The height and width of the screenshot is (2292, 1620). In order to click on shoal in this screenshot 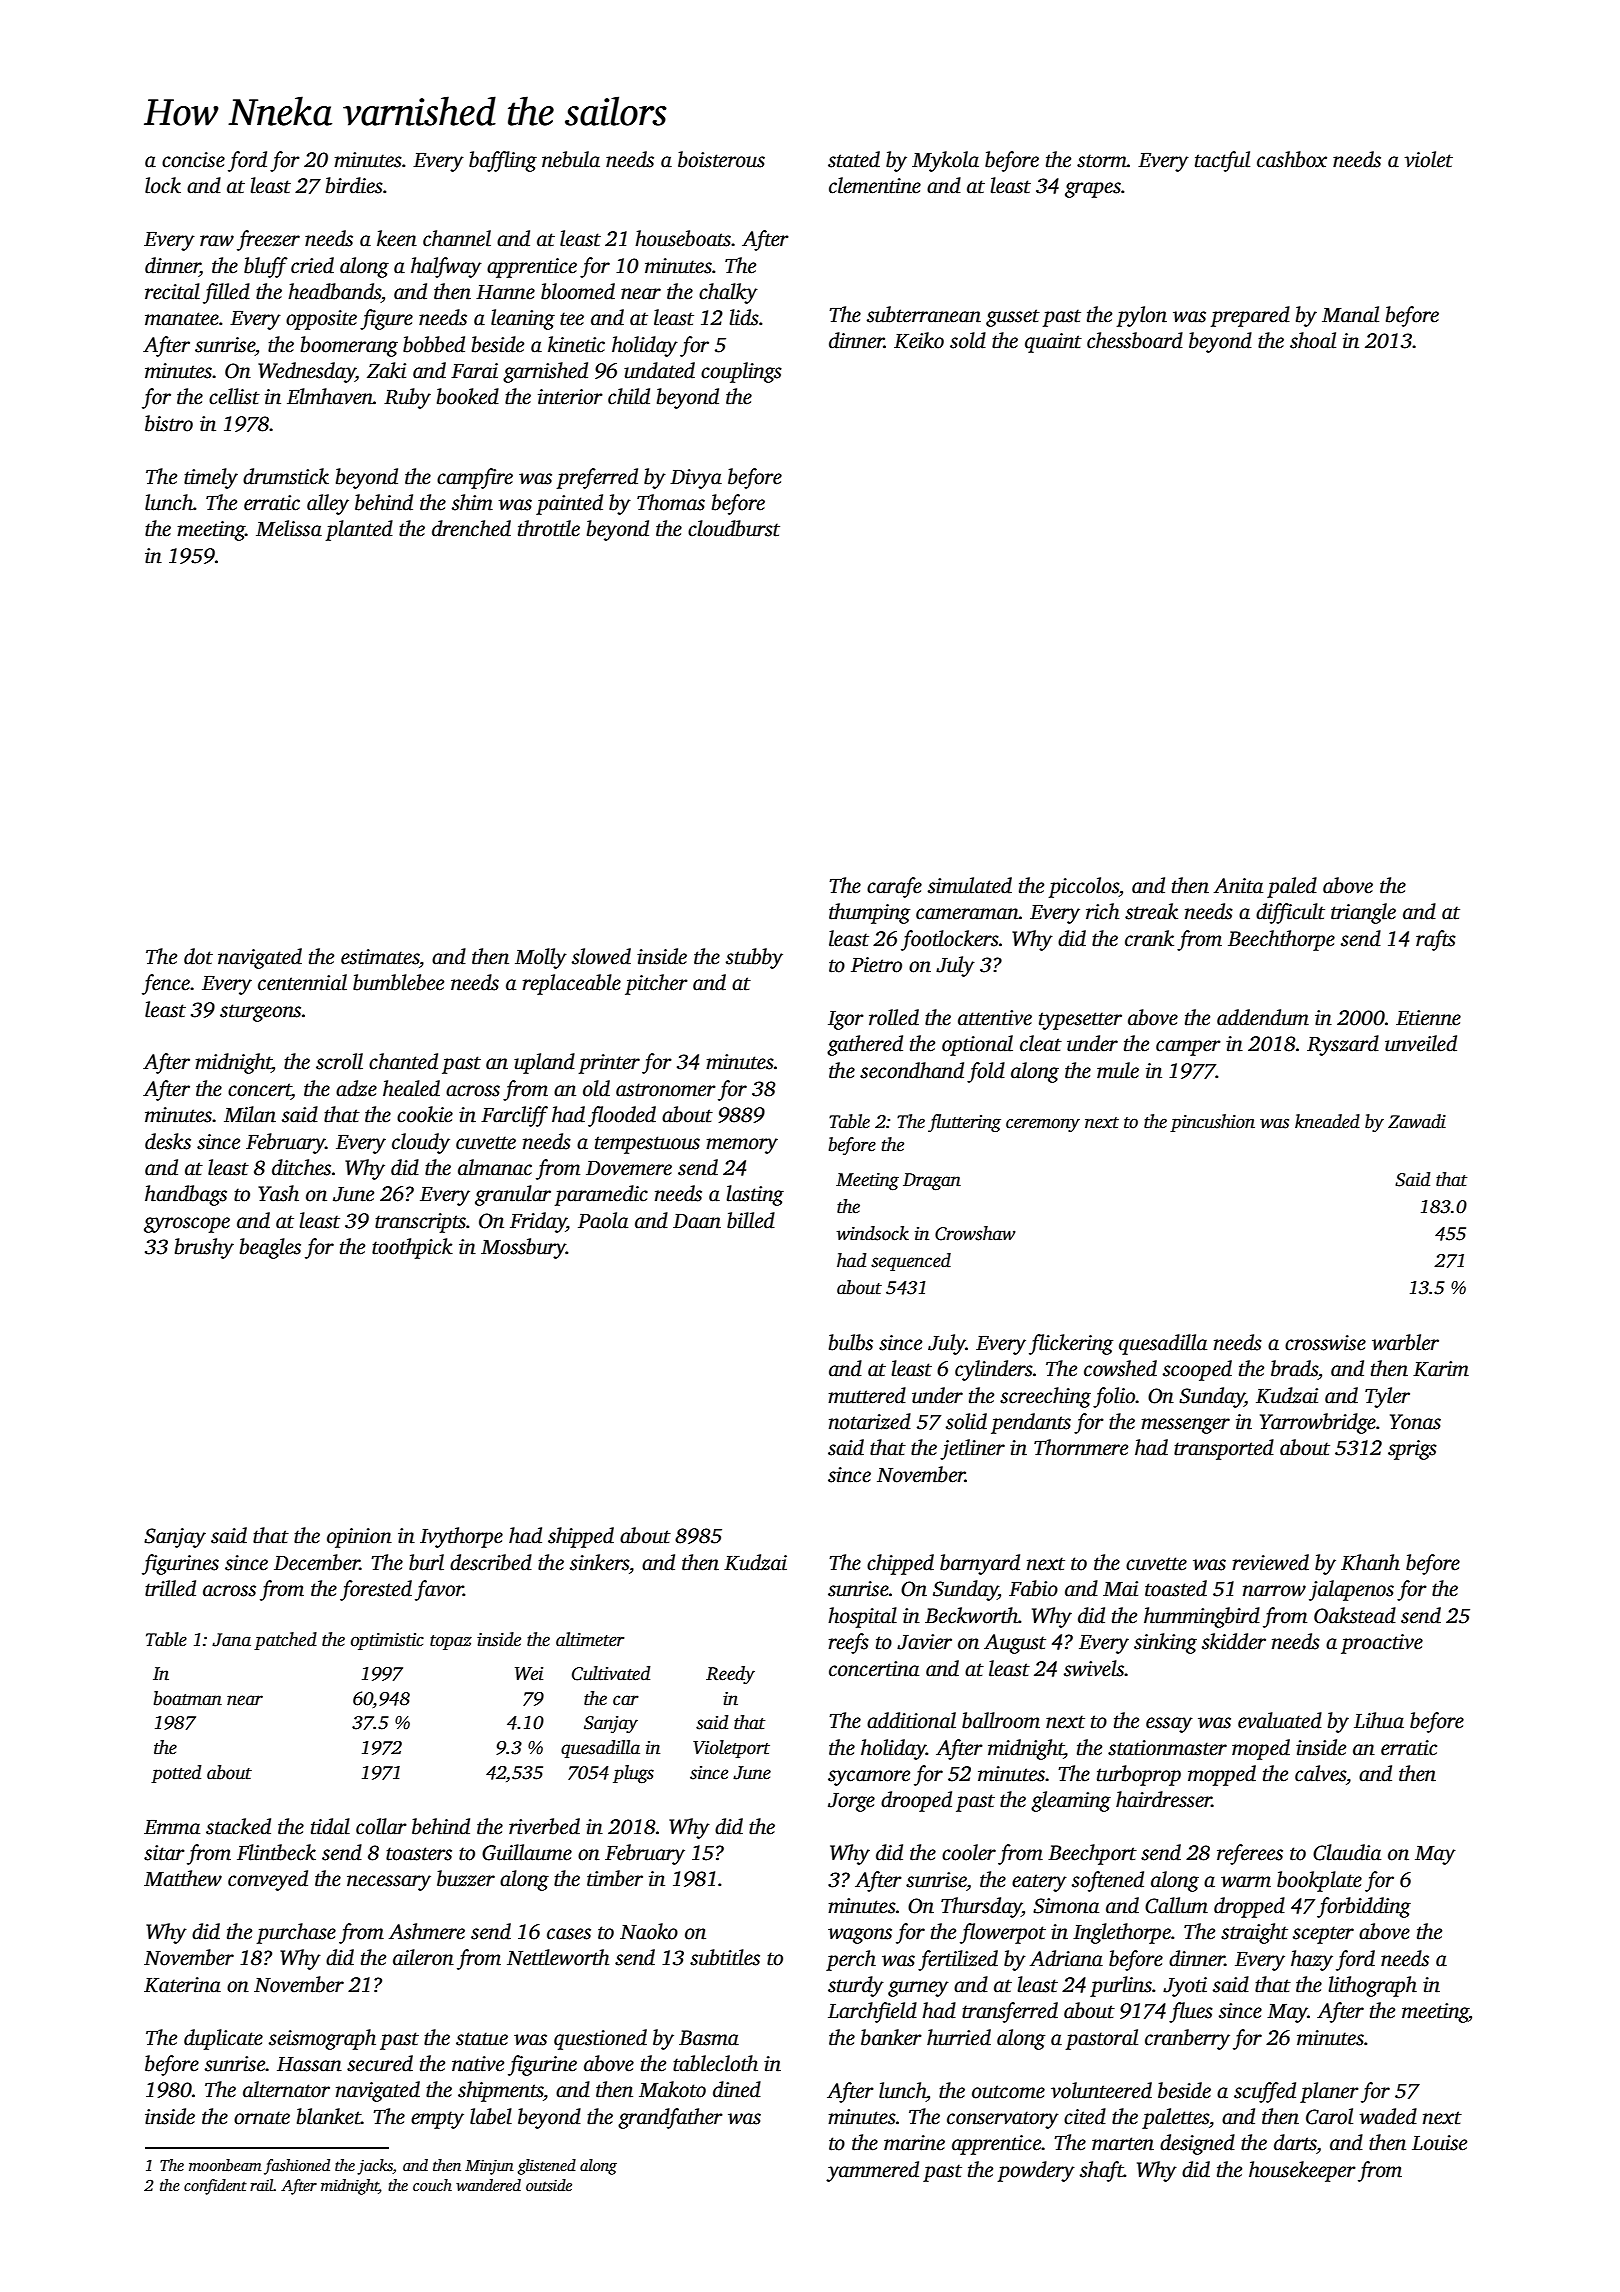, I will do `click(1313, 340)`.
